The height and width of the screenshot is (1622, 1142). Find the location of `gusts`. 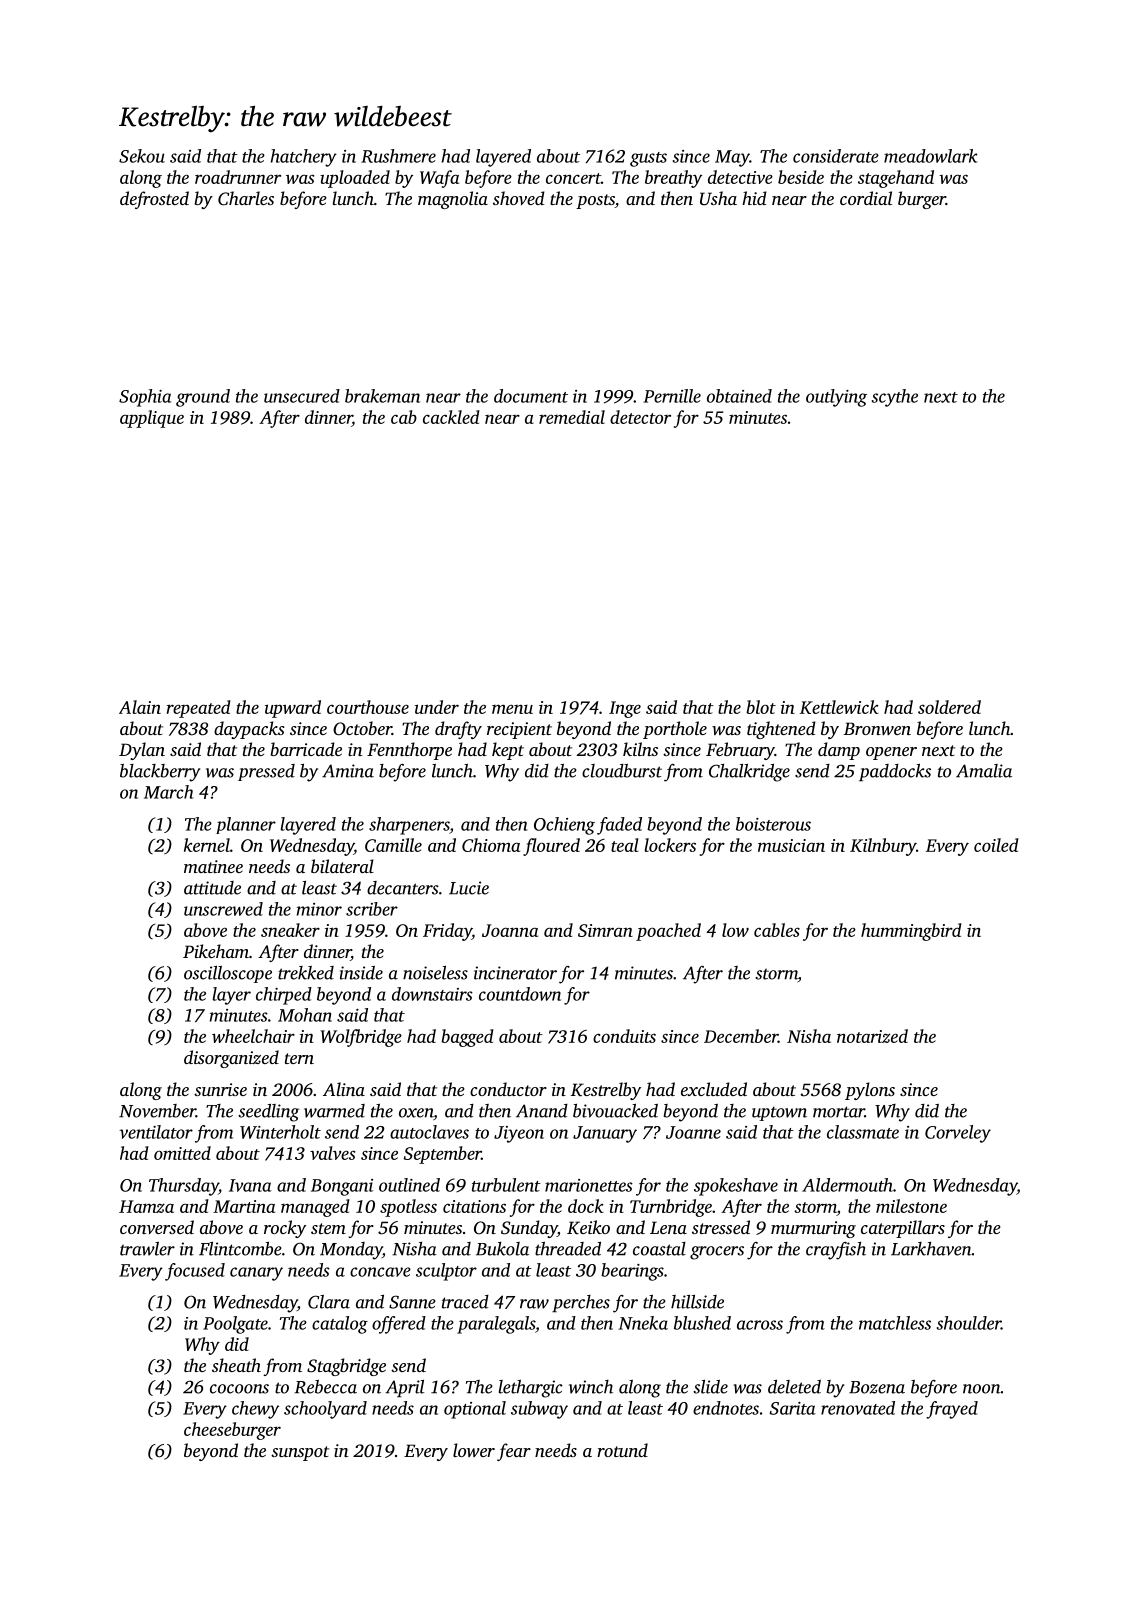

gusts is located at coordinates (648, 159).
